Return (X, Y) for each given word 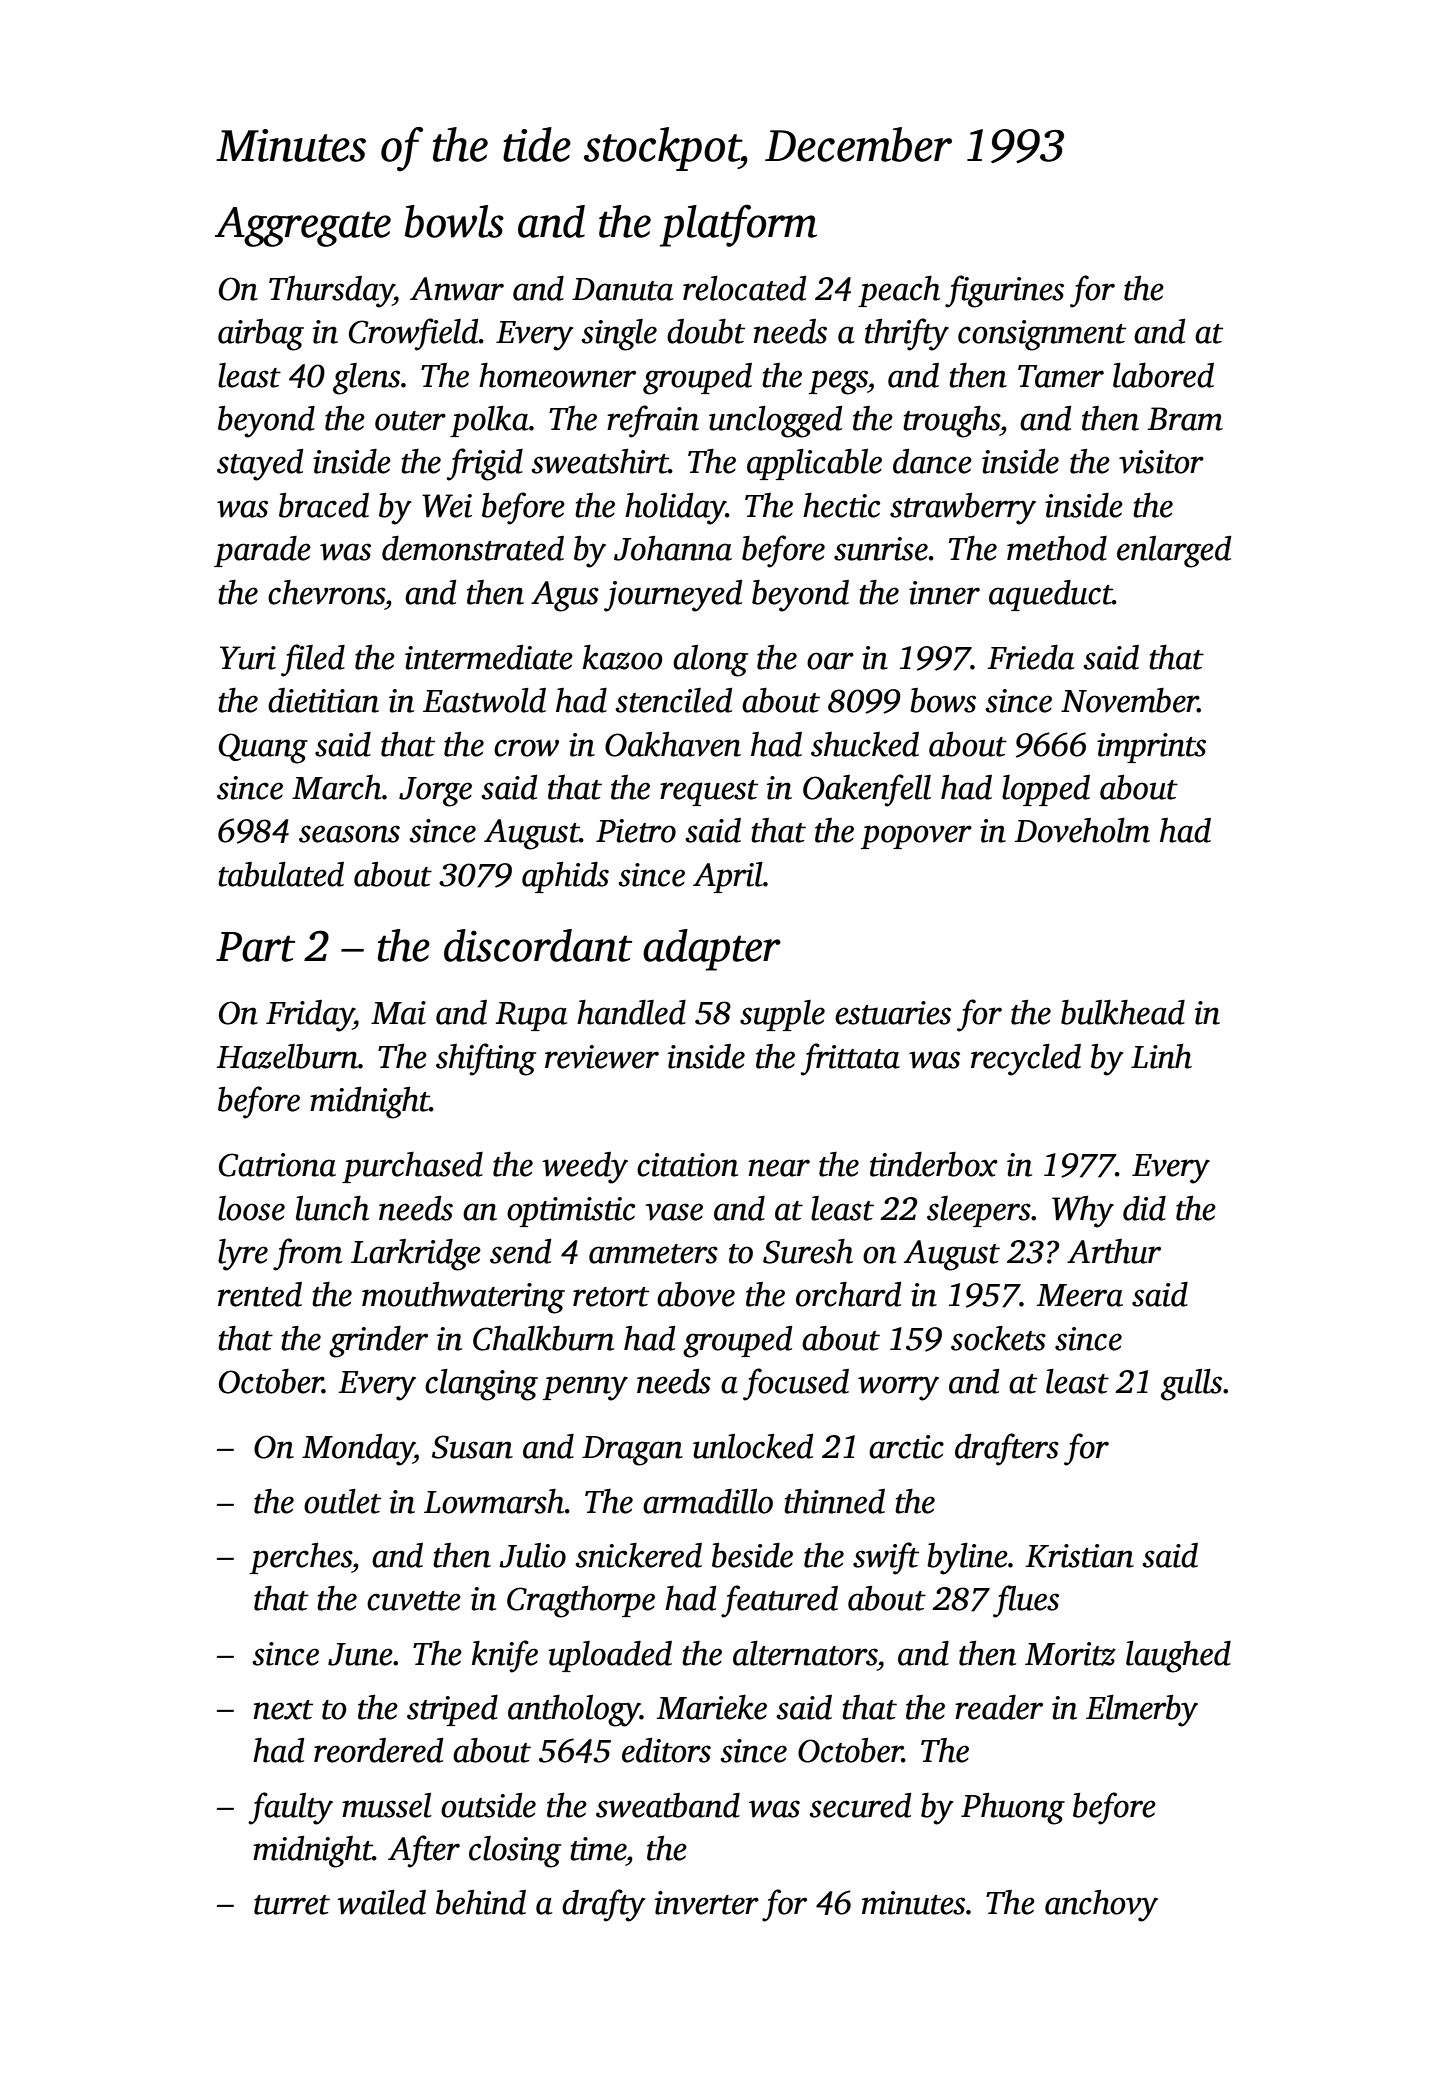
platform (738, 225)
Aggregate (303, 227)
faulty (290, 1808)
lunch (332, 1208)
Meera (1080, 1295)
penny (585, 1388)
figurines (1004, 291)
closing (515, 1852)
